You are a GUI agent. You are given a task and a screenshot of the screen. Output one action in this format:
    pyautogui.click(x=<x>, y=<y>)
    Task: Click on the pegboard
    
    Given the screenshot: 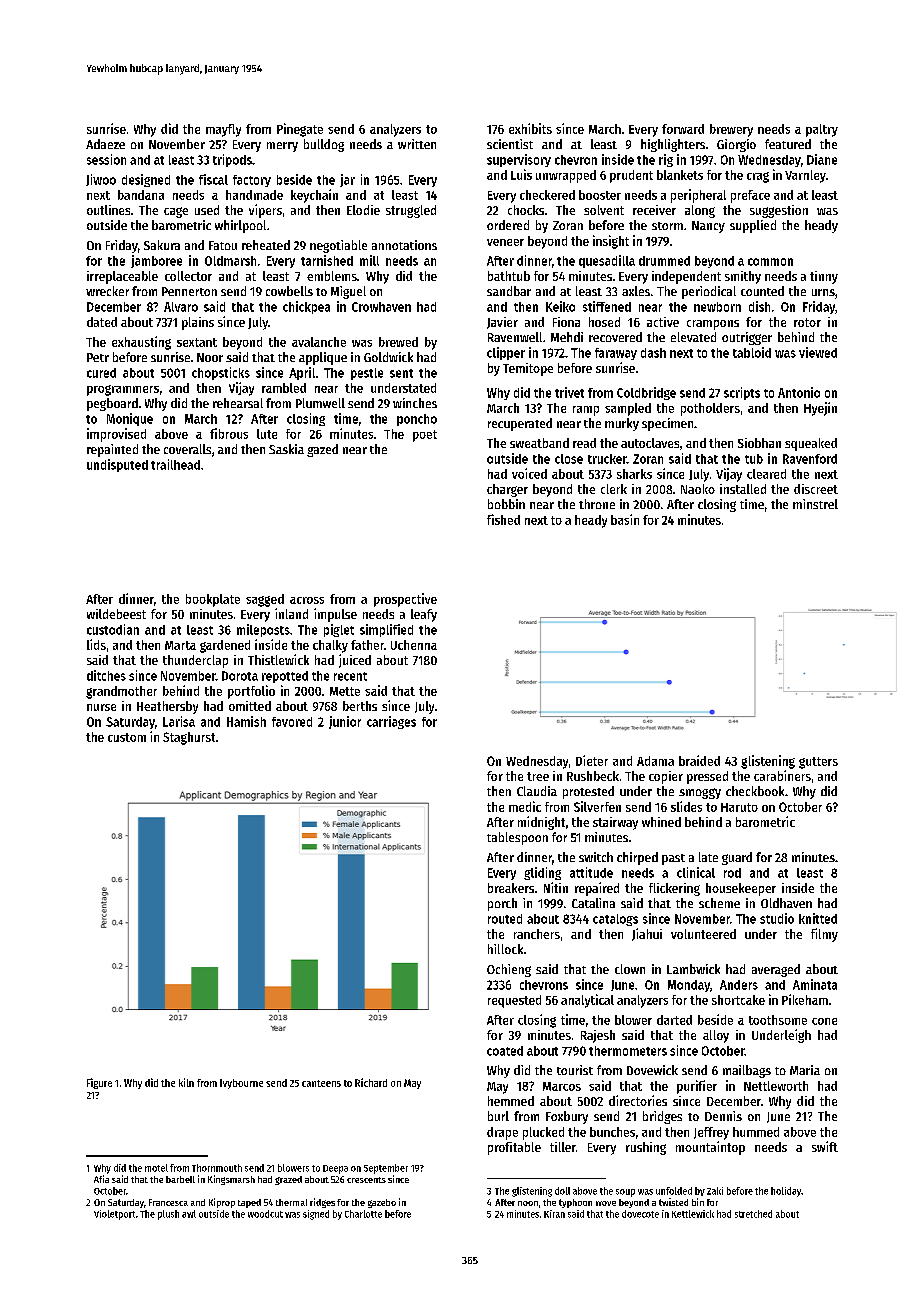 What is the action you would take?
    pyautogui.click(x=112, y=404)
